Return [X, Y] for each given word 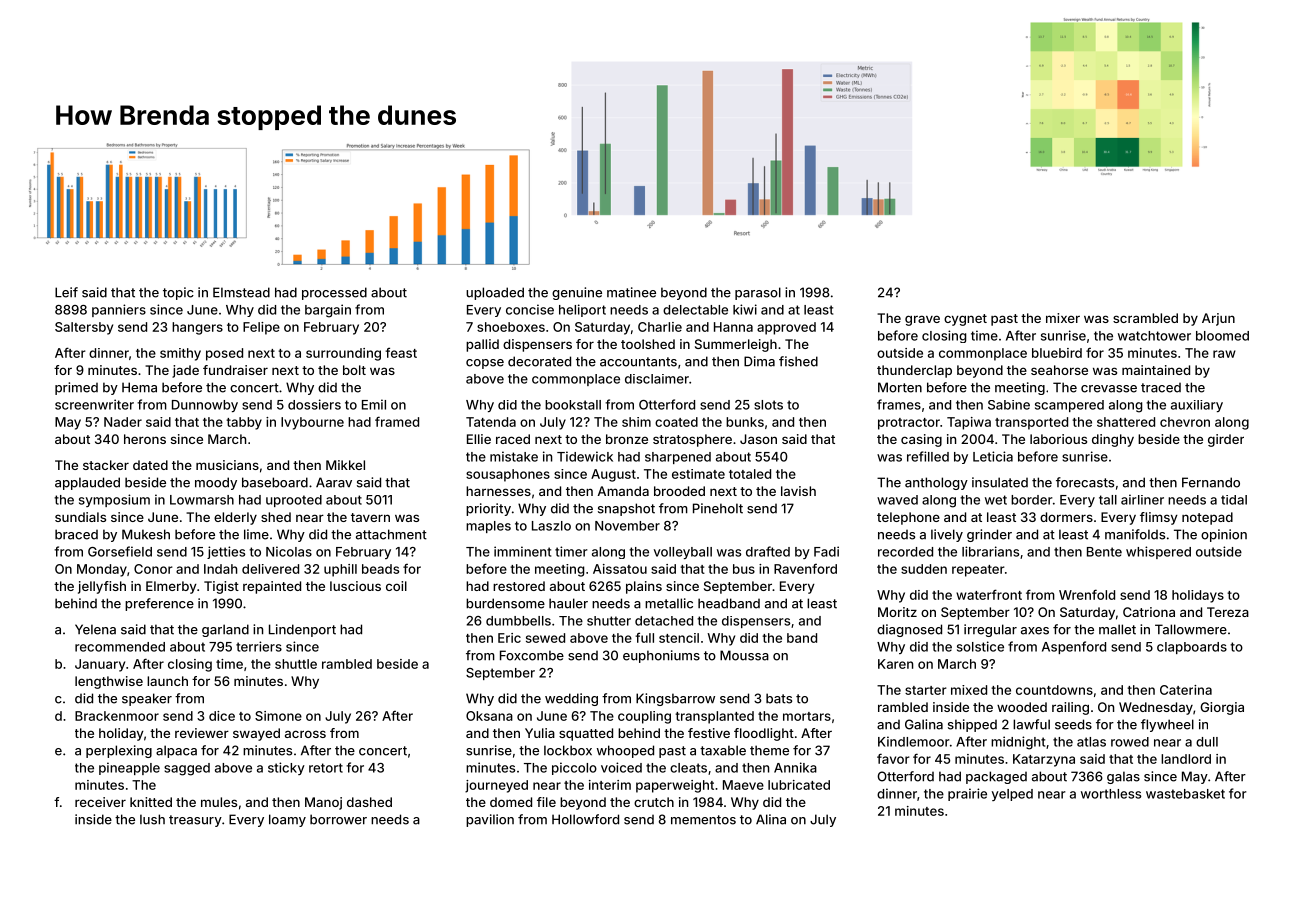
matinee [631, 292]
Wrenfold [1087, 594]
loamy [287, 820]
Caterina [1186, 690]
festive [709, 733]
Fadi [826, 551]
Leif [66, 292]
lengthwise [109, 682]
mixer [1063, 318]
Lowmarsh [202, 500]
